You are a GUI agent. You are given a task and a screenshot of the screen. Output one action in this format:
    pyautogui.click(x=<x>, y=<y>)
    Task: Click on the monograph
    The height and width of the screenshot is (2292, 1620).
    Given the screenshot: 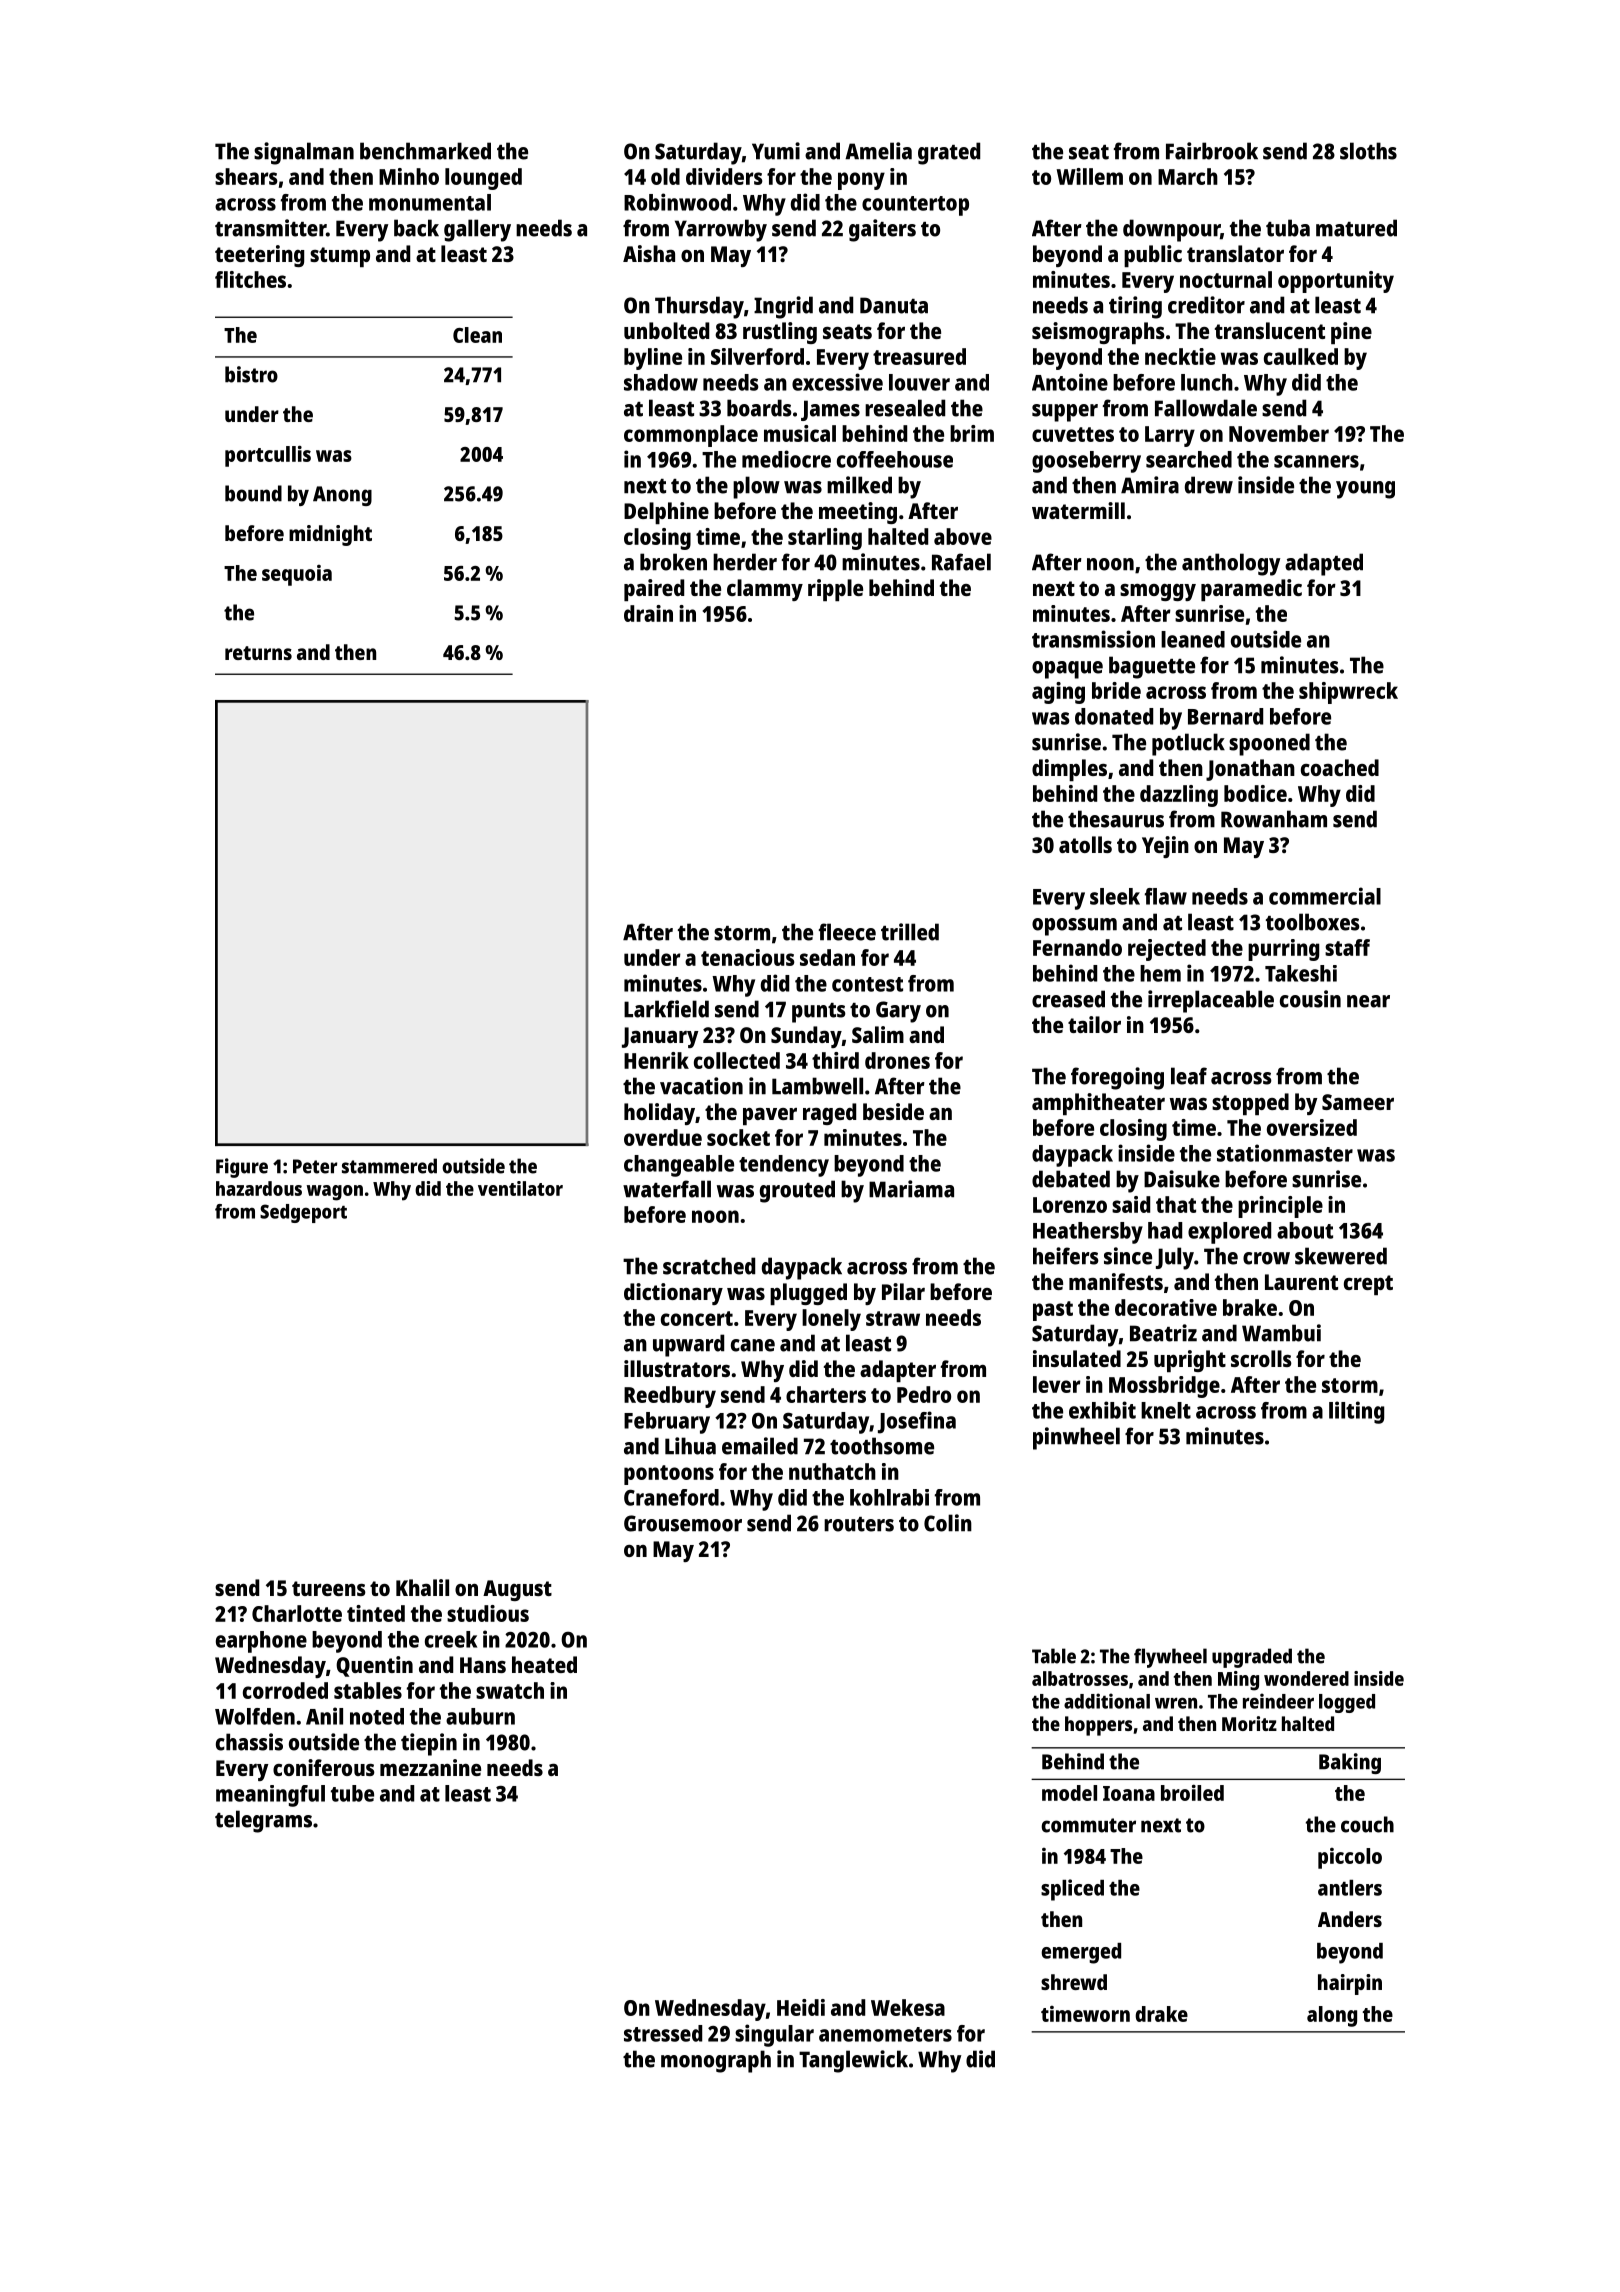 What is the action you would take?
    pyautogui.click(x=716, y=2061)
